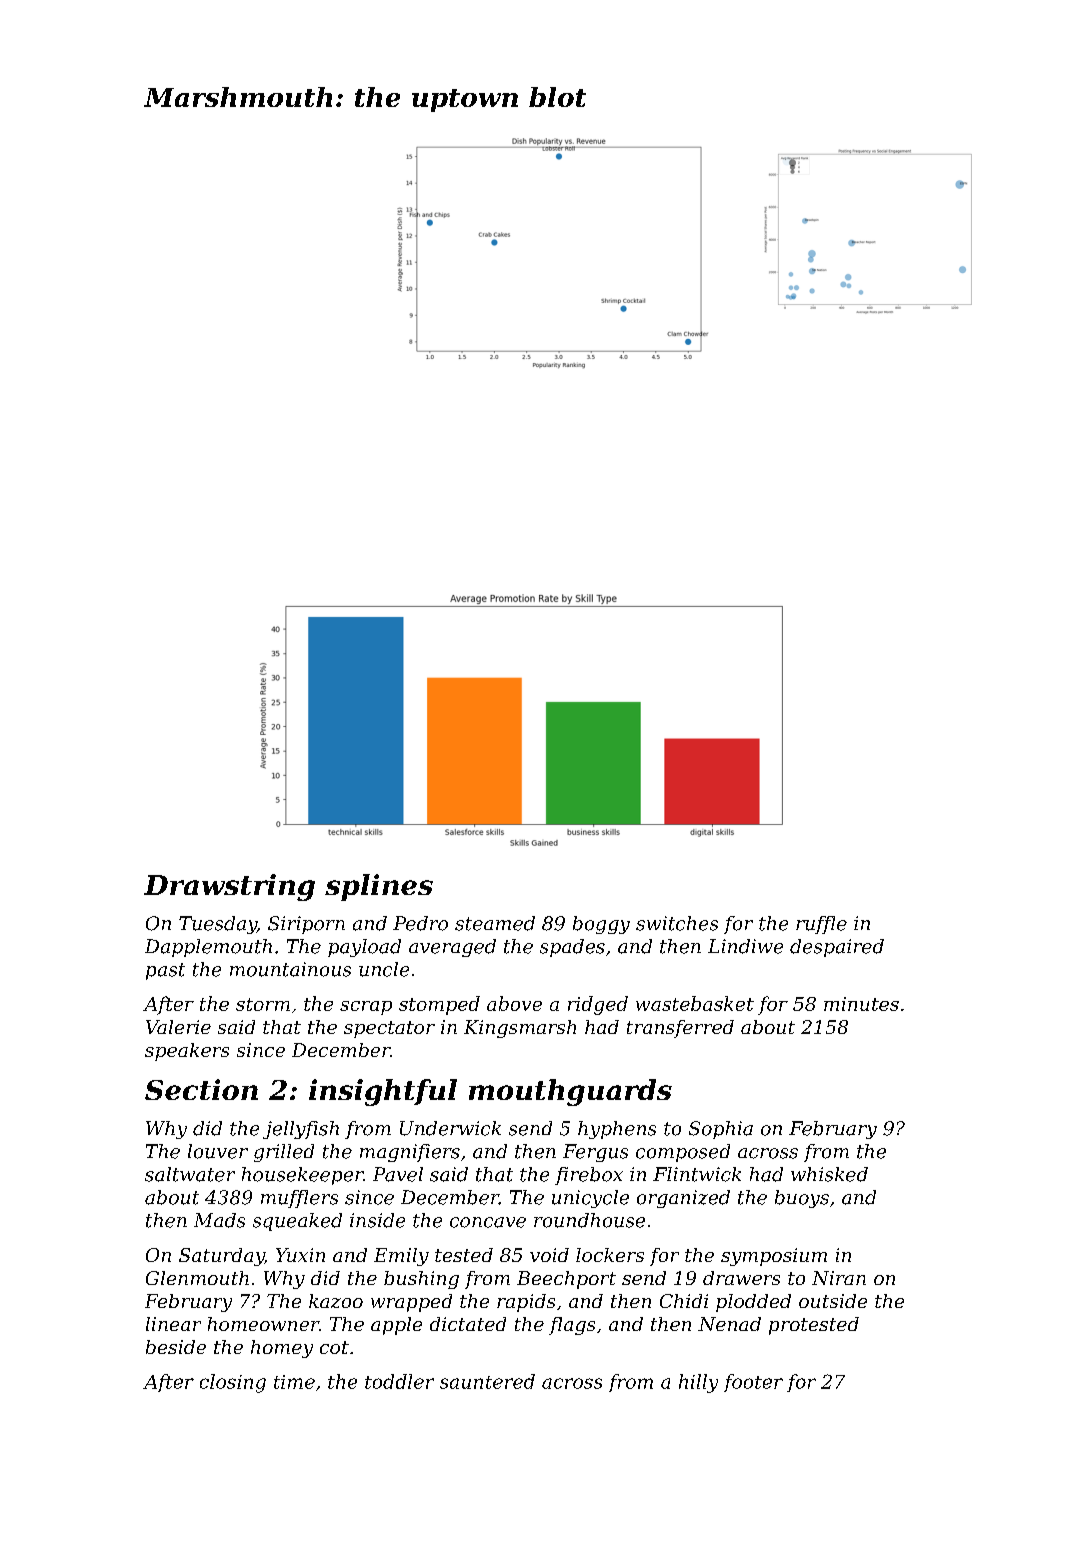 This screenshot has height=1543, width=1065. Describe the element at coordinates (401, 1257) in the screenshot. I see `Emily` at that location.
